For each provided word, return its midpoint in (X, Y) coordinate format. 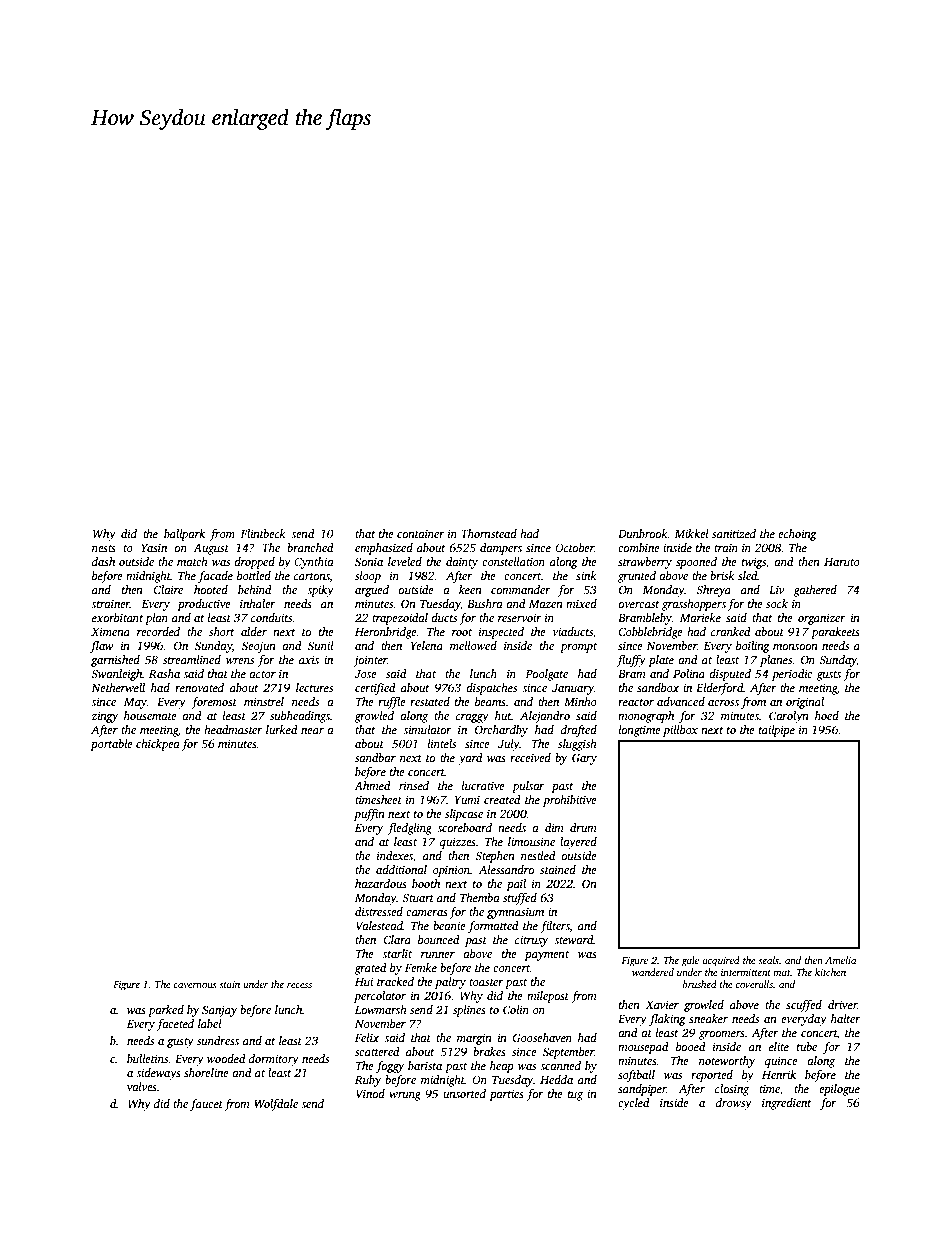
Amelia (840, 960)
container (421, 533)
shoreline (206, 1072)
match (192, 561)
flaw (102, 647)
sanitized (734, 533)
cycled (634, 1104)
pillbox (680, 731)
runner (438, 955)
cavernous (195, 985)
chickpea (158, 745)
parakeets (835, 633)
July (509, 745)
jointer (370, 661)
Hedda (556, 1079)
